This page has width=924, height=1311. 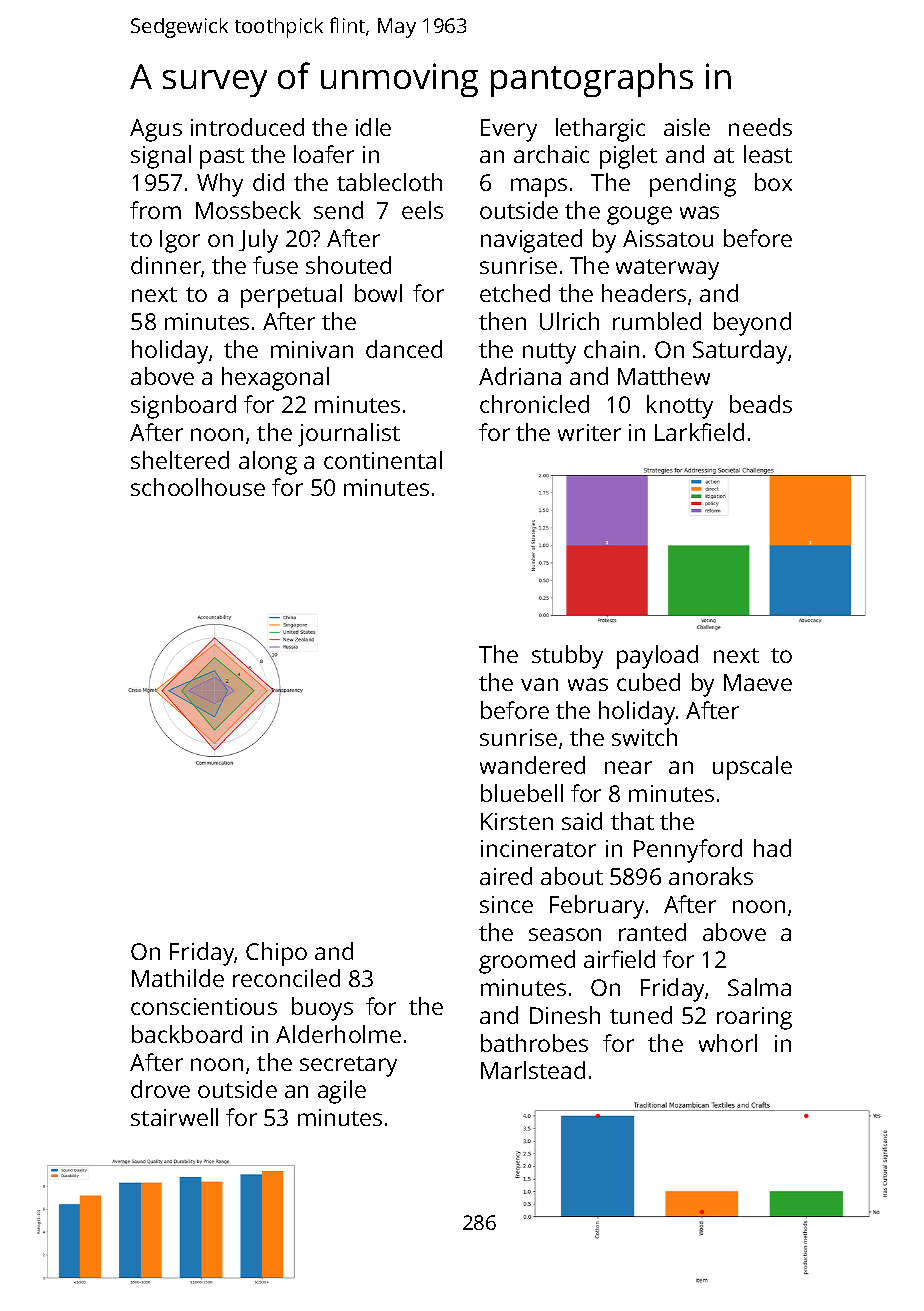 What do you see at coordinates (657, 657) in the page?
I see `payload` at bounding box center [657, 657].
